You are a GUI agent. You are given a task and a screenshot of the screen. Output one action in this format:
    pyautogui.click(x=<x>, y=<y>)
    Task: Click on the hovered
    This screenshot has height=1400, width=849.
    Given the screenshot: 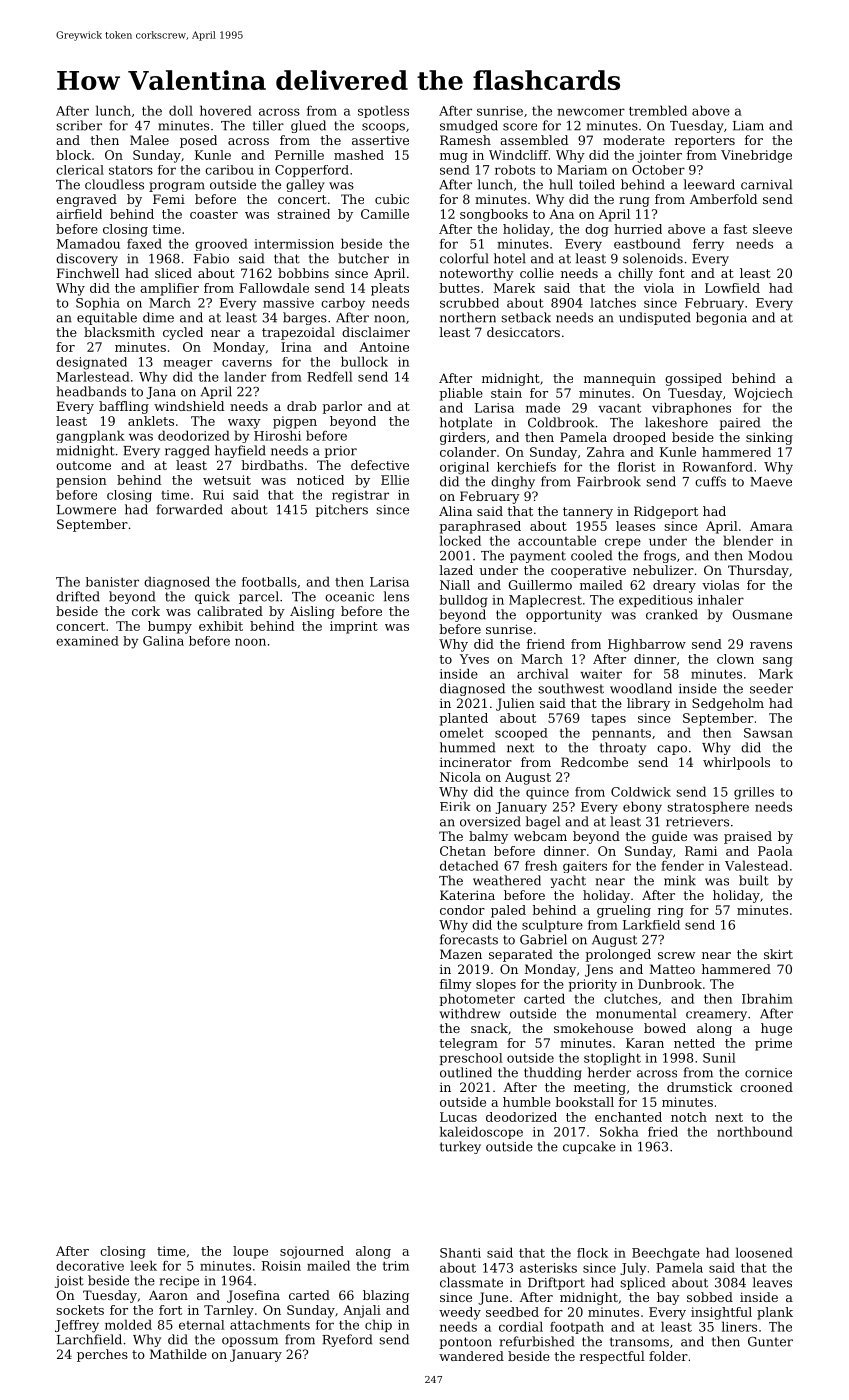 What is the action you would take?
    pyautogui.click(x=226, y=110)
